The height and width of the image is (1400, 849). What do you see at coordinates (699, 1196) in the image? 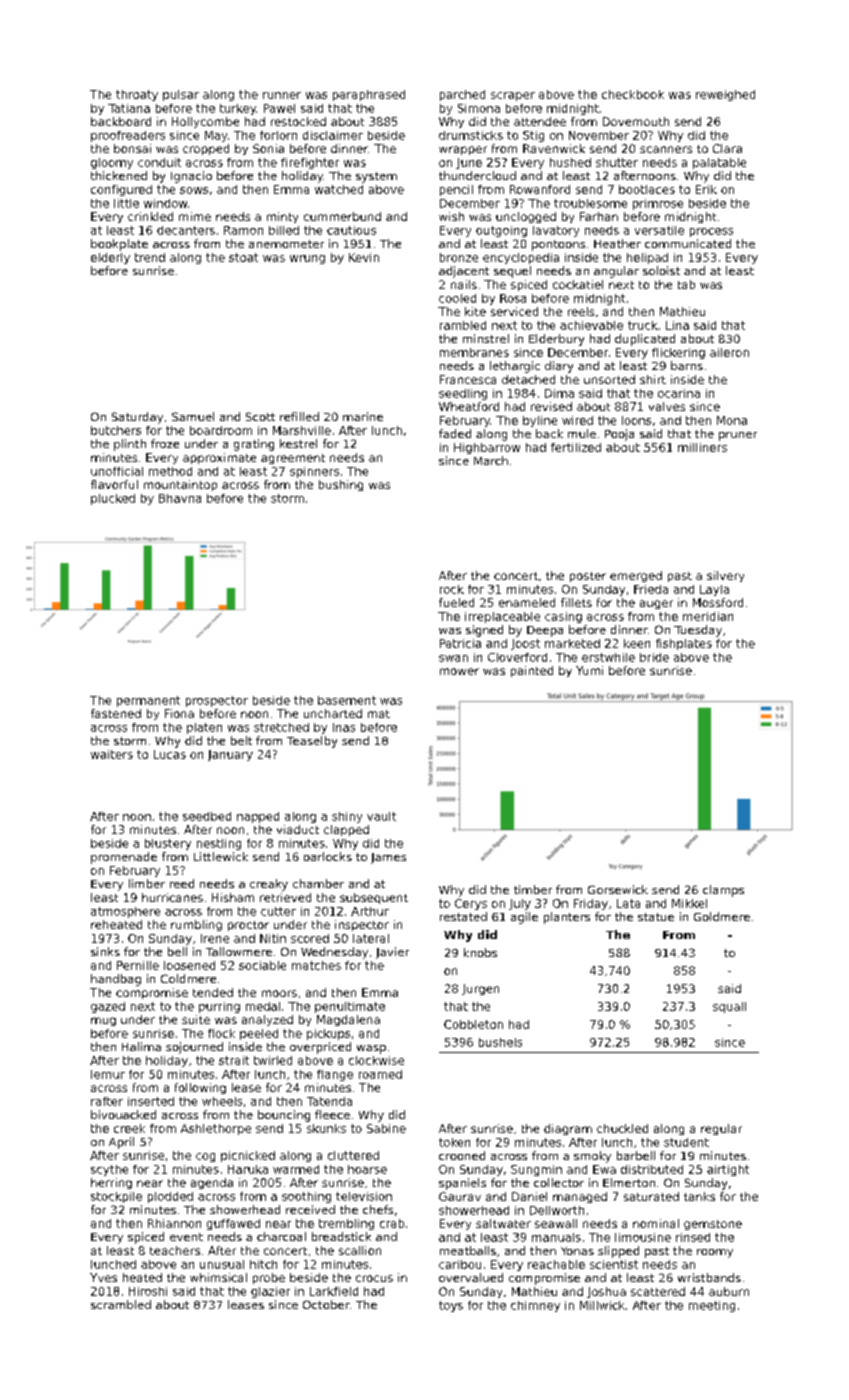
I see `tanks` at bounding box center [699, 1196].
